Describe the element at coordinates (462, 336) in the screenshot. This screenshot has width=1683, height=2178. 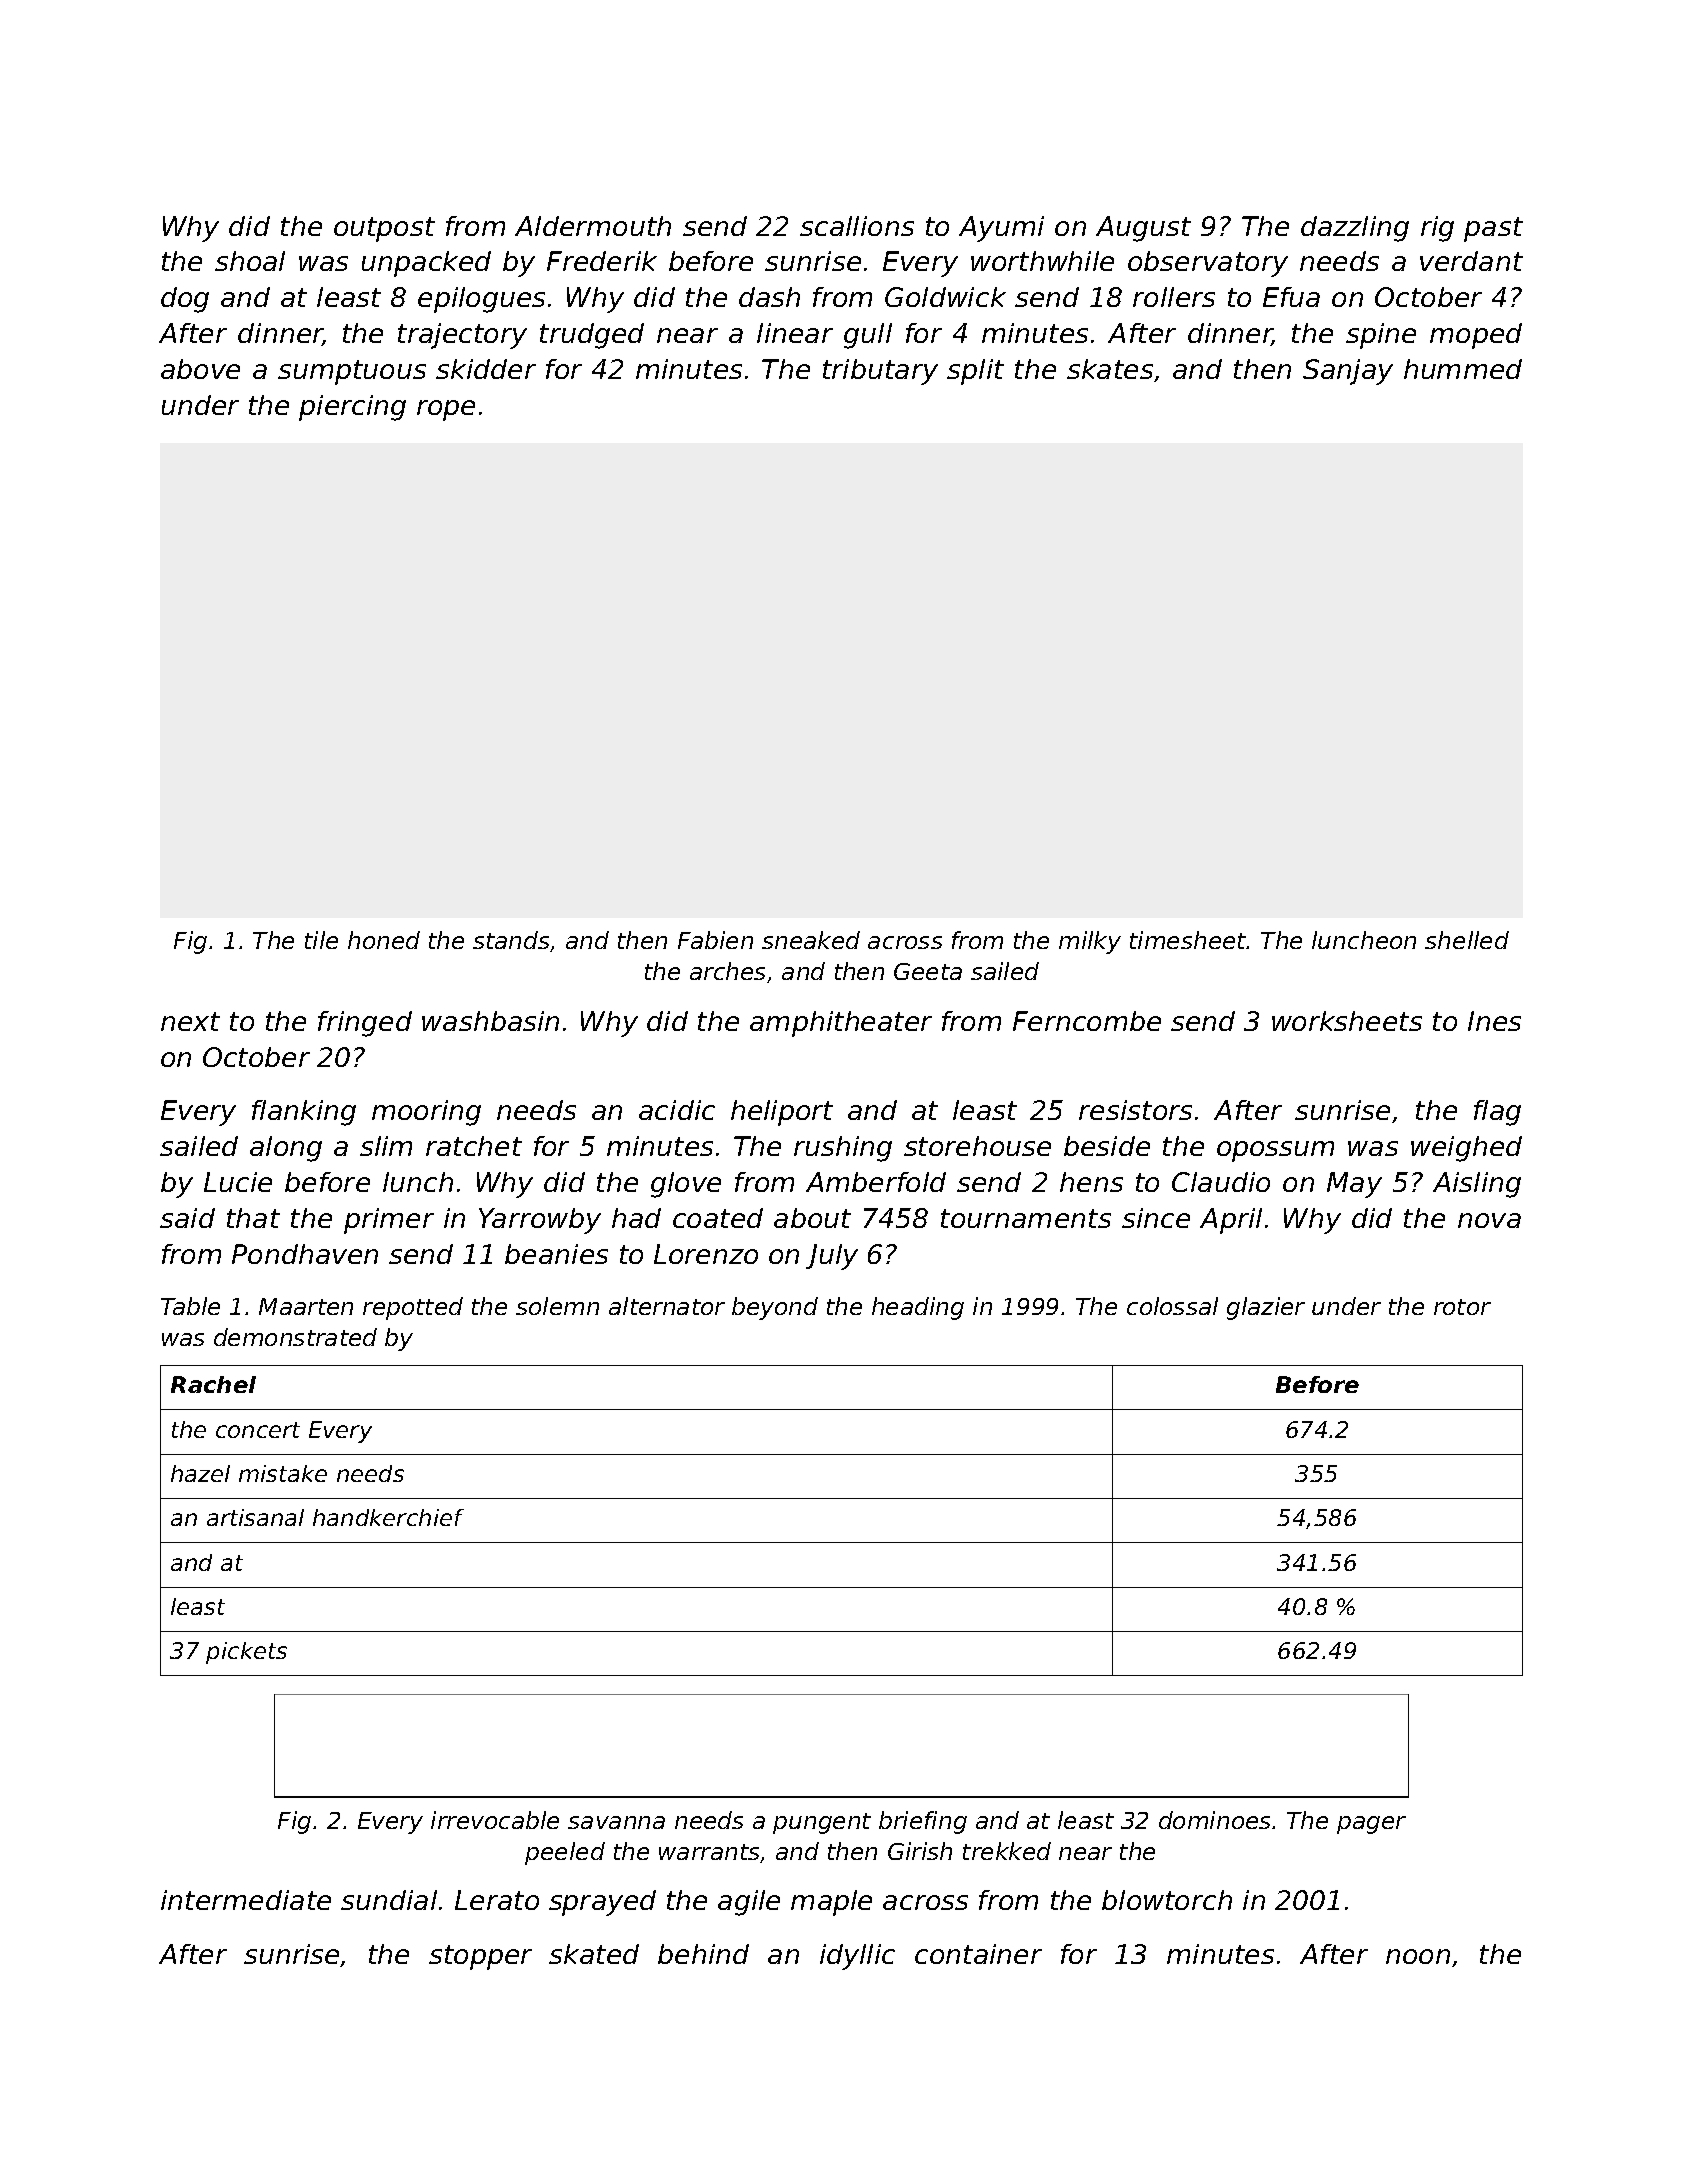
I see `trajectory` at that location.
